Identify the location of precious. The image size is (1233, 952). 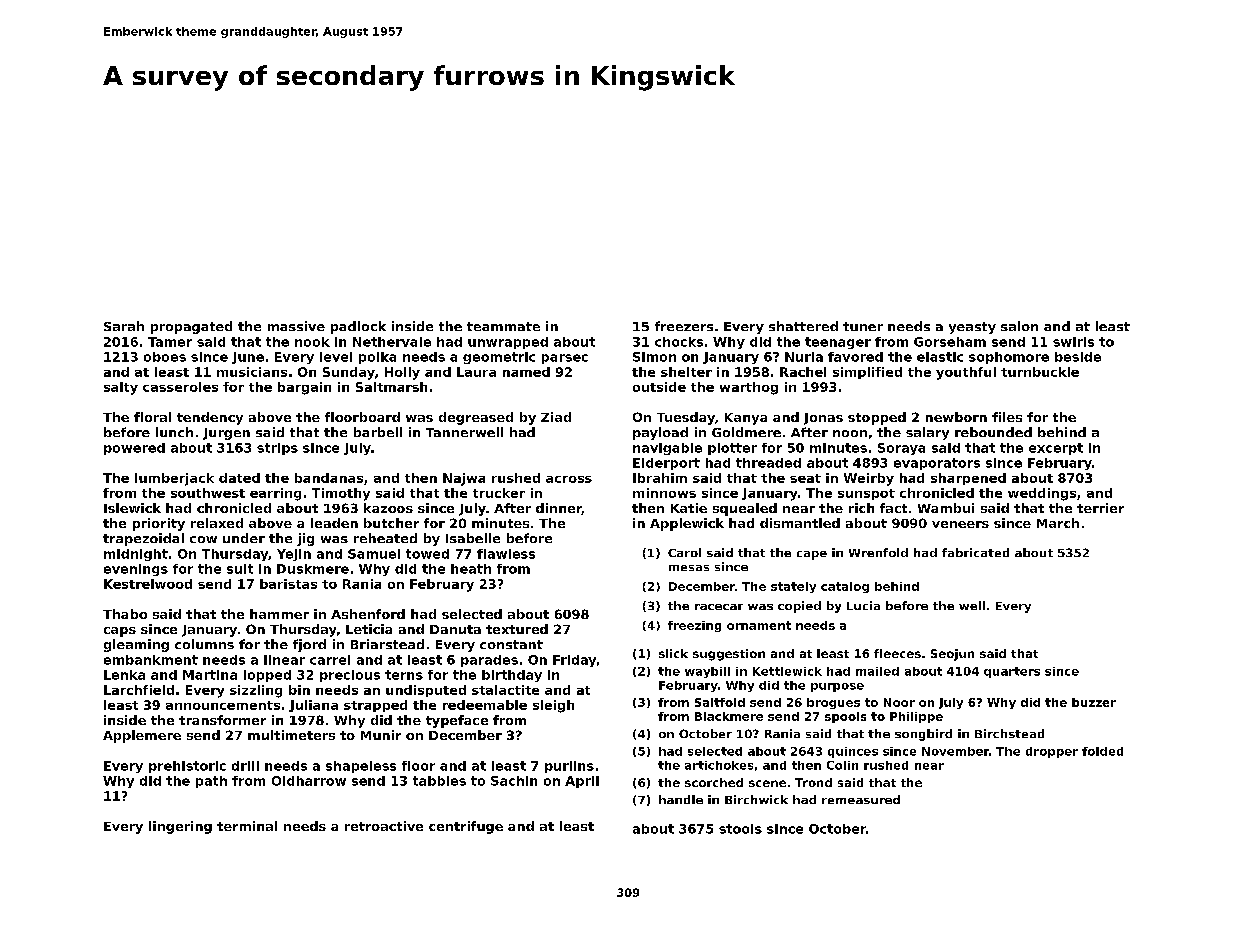
(350, 676).
